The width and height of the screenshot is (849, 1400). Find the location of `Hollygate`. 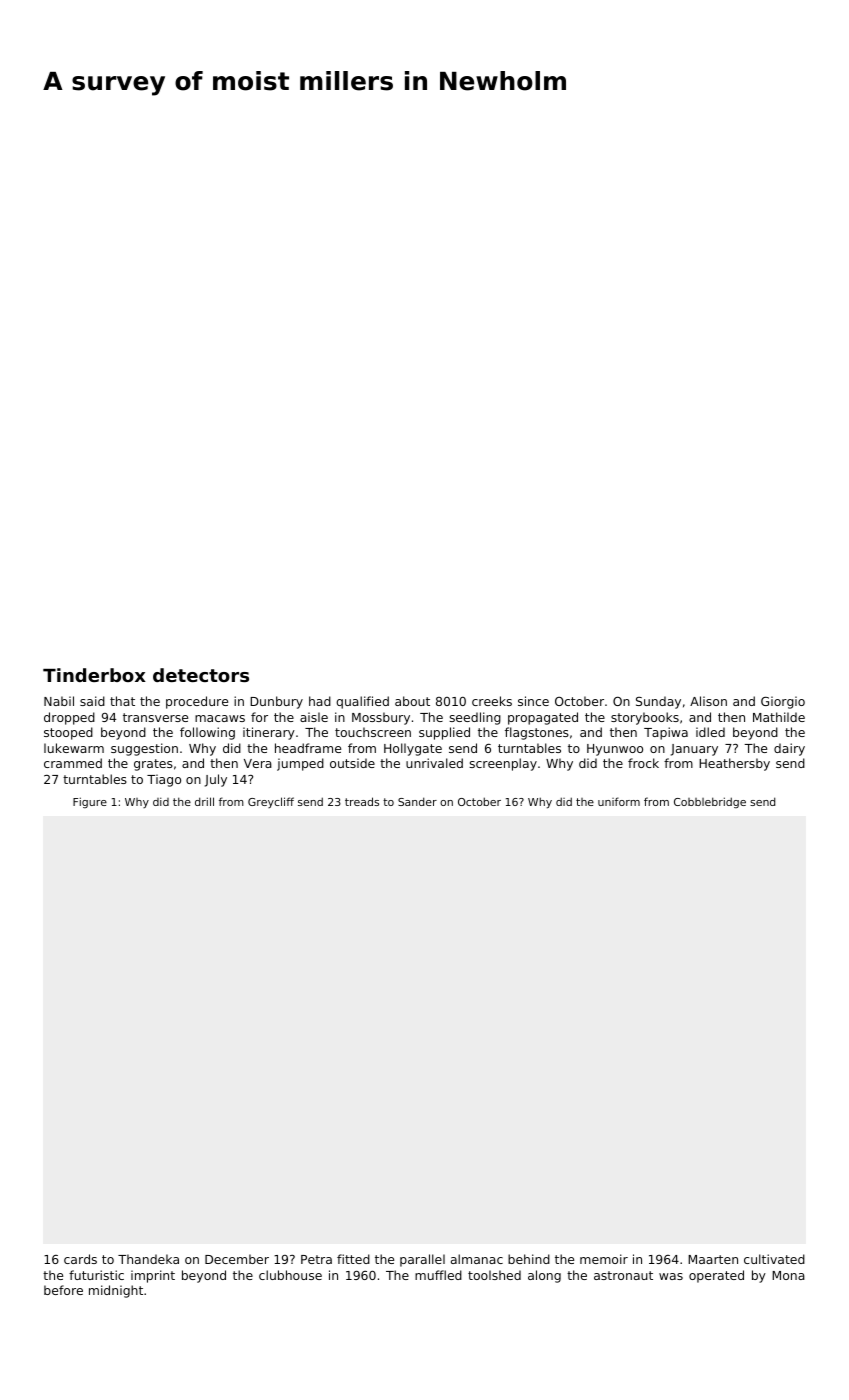

Hollygate is located at coordinates (413, 749).
